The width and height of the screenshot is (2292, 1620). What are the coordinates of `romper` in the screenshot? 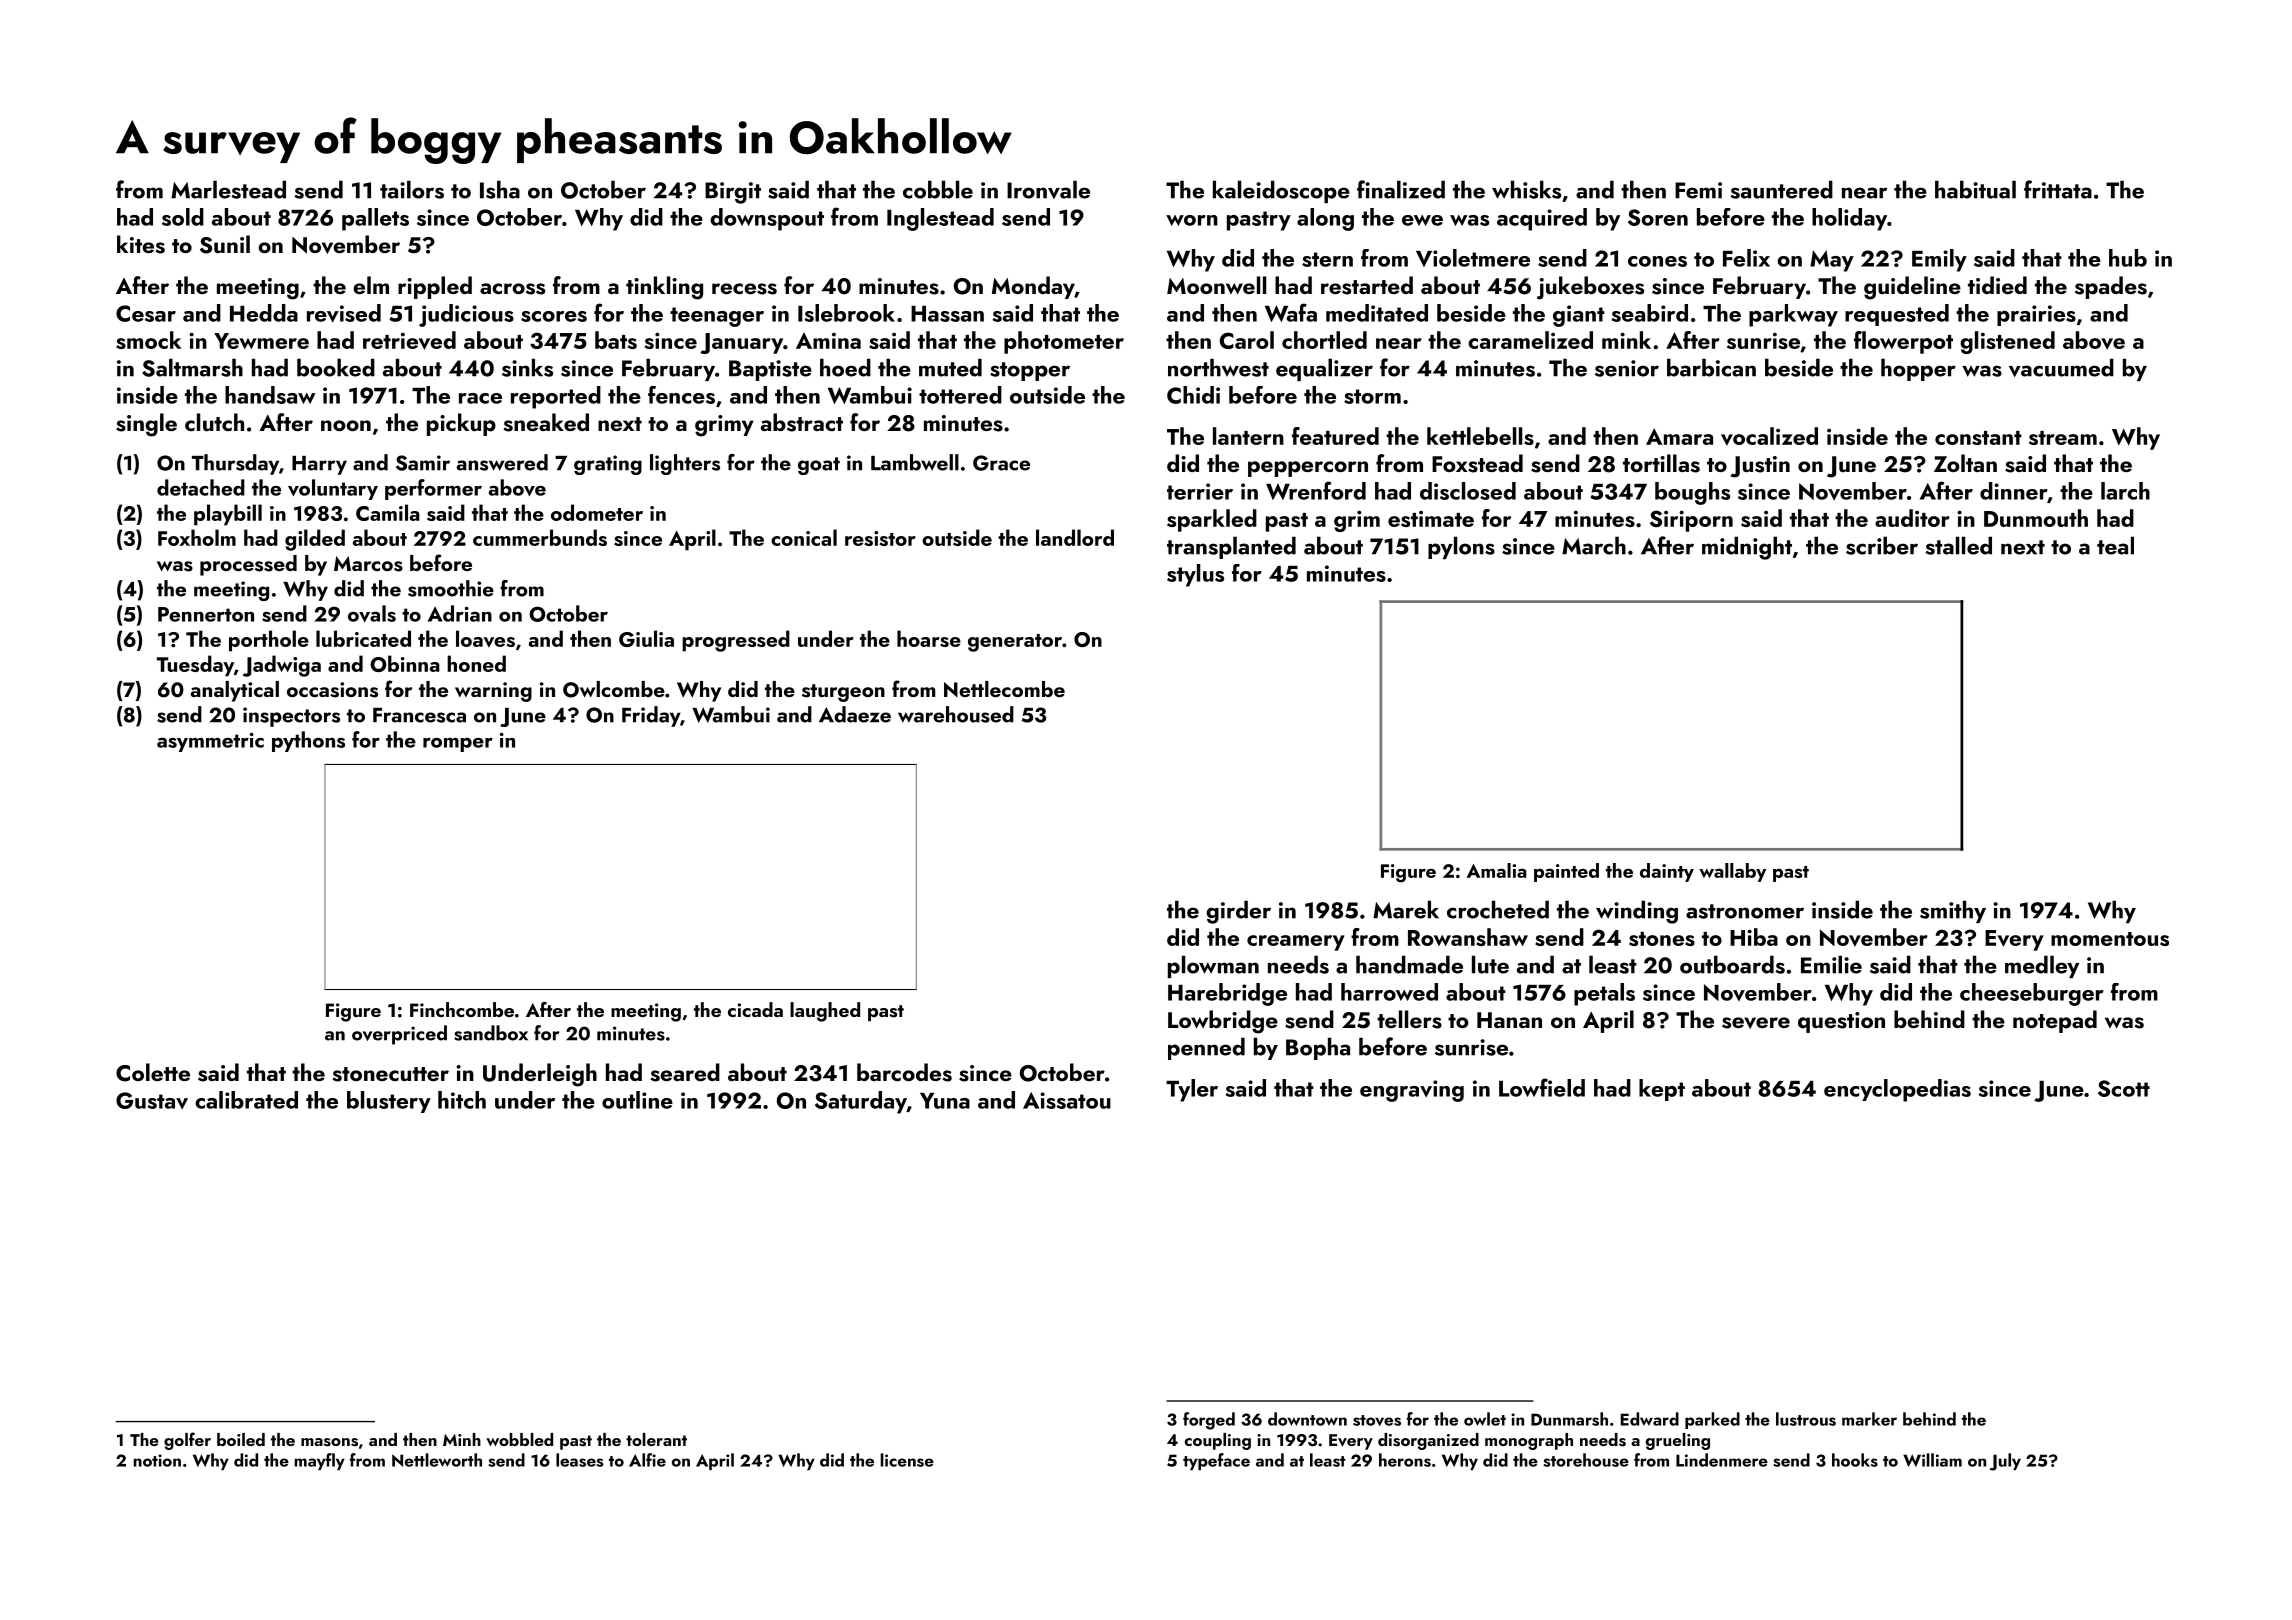 It's located at (458, 744).
